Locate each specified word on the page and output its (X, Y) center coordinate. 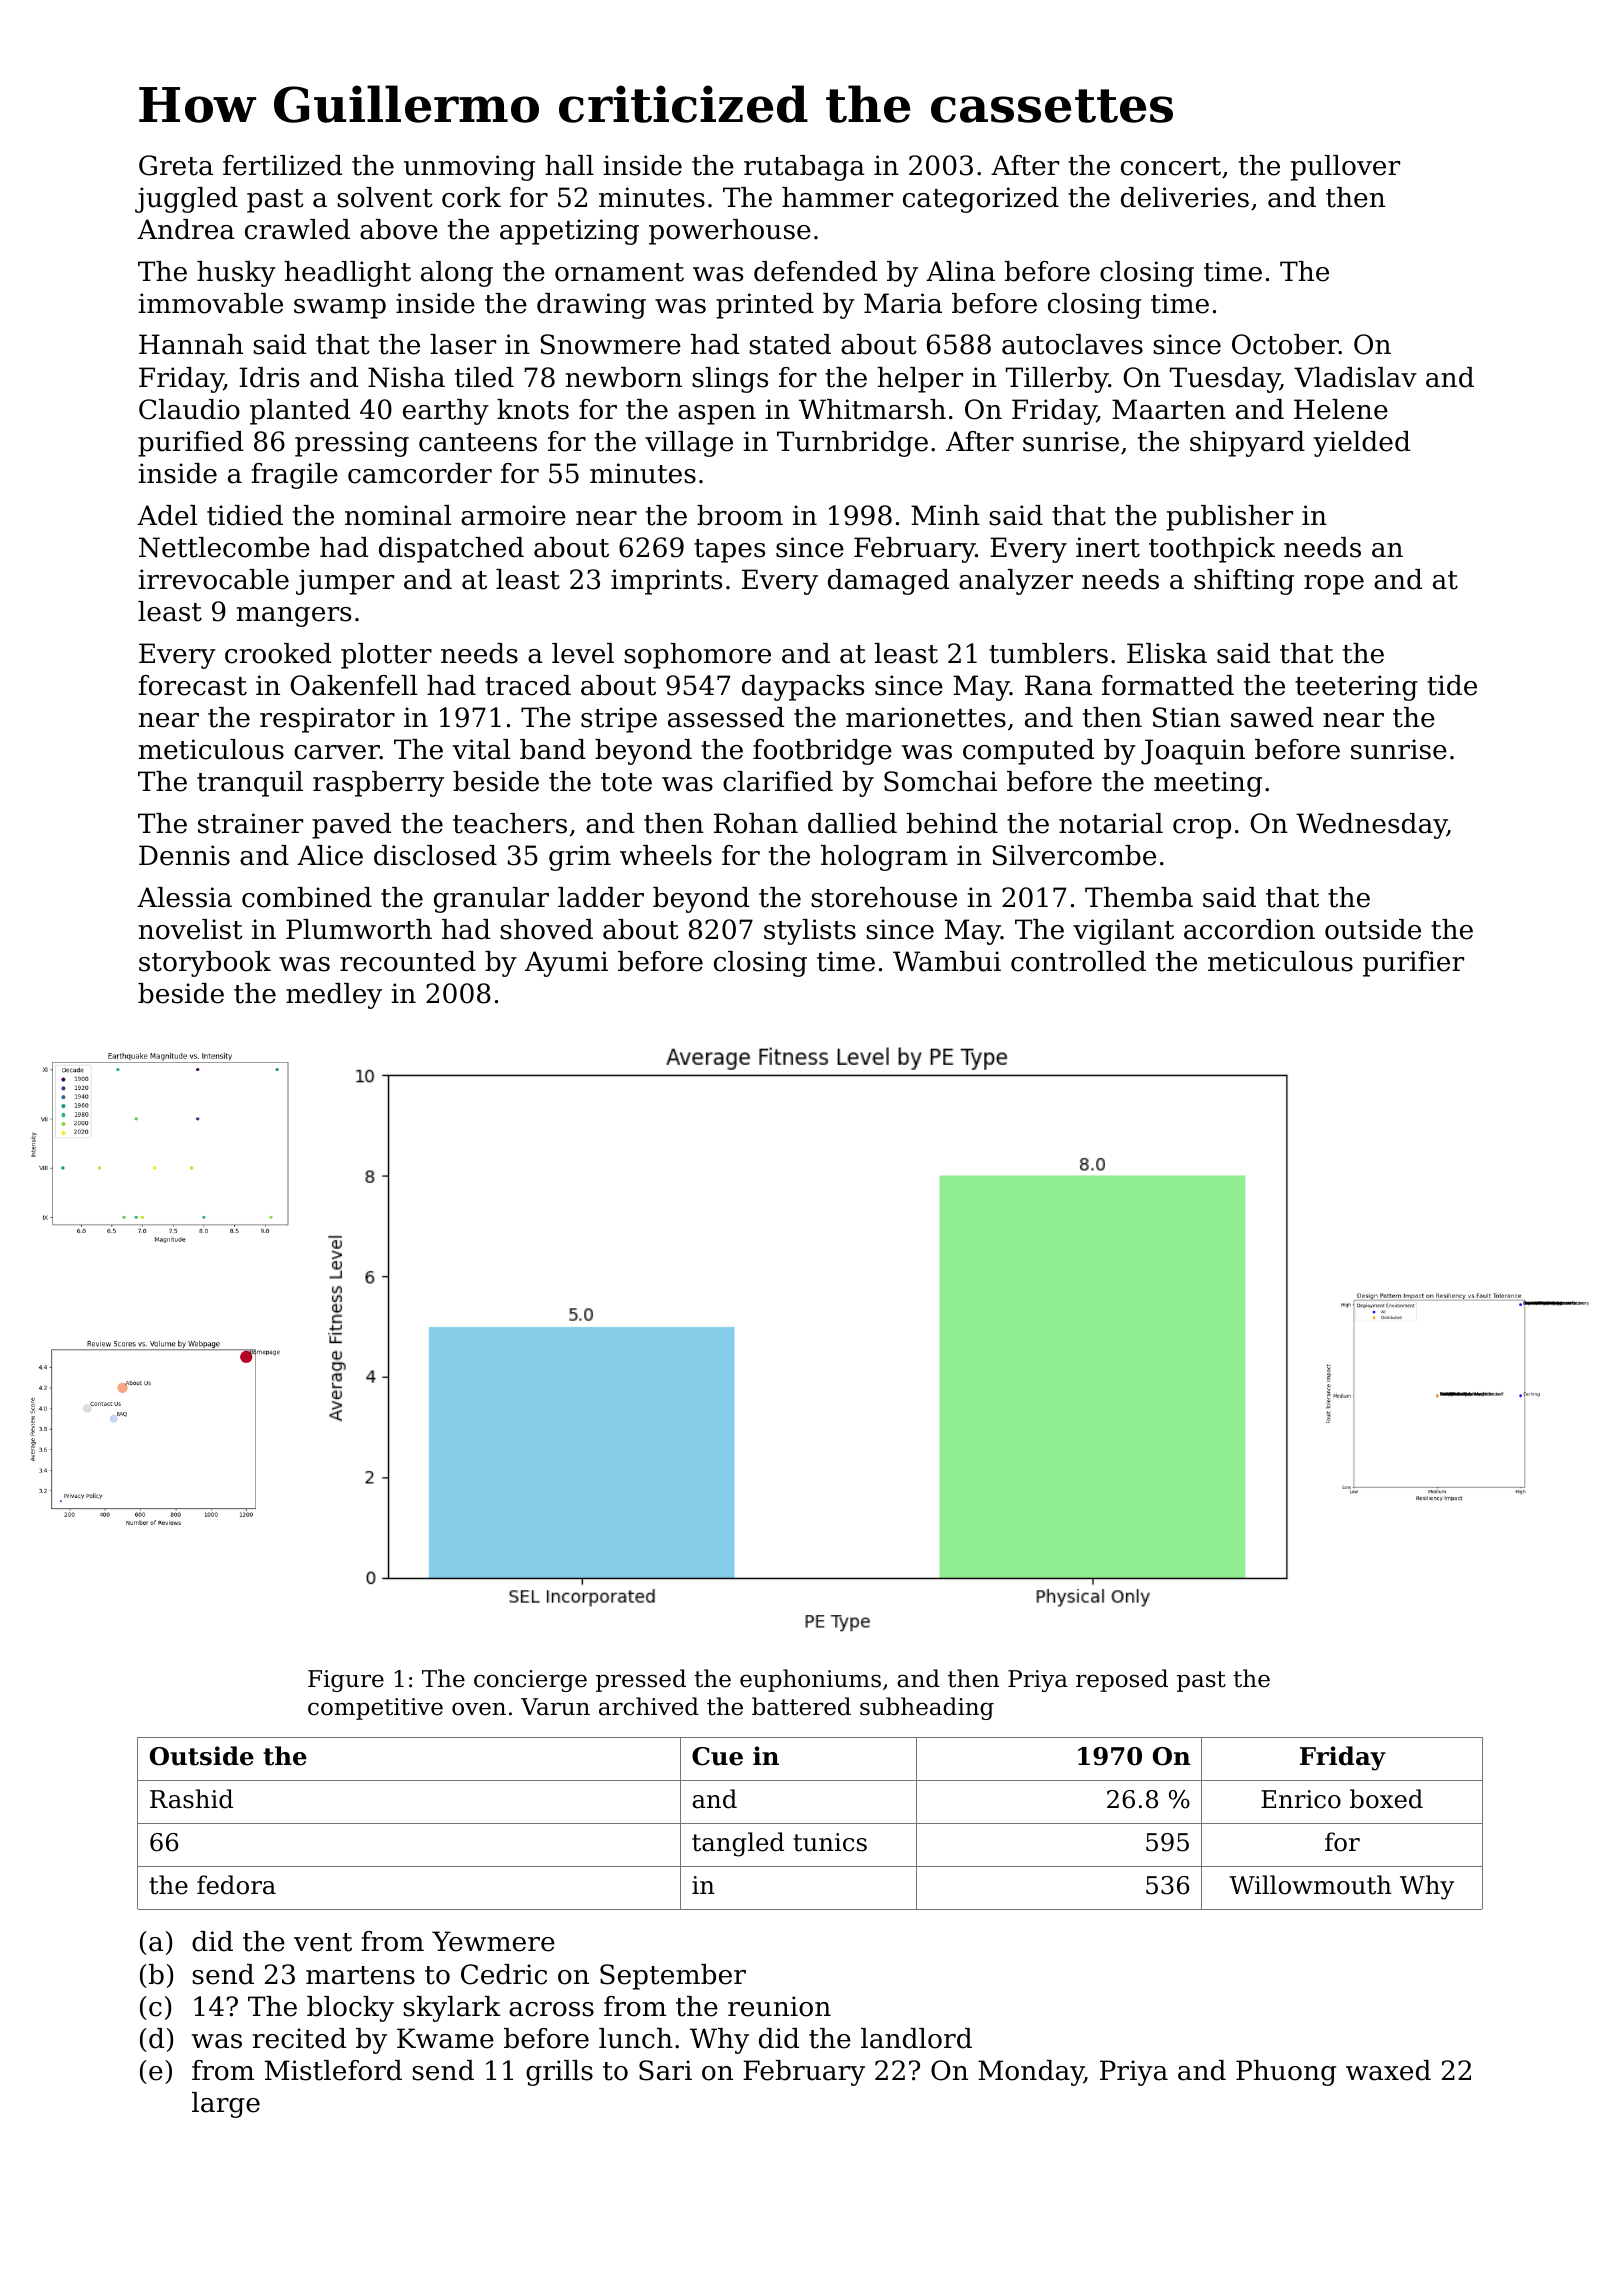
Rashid (191, 1799)
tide (1452, 685)
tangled (738, 1844)
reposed (1122, 1680)
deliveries (1185, 197)
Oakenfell (354, 685)
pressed (641, 1680)
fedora (236, 1885)
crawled (297, 229)
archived (649, 1706)
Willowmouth (1310, 1885)
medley (334, 996)
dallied (852, 823)
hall (569, 165)
